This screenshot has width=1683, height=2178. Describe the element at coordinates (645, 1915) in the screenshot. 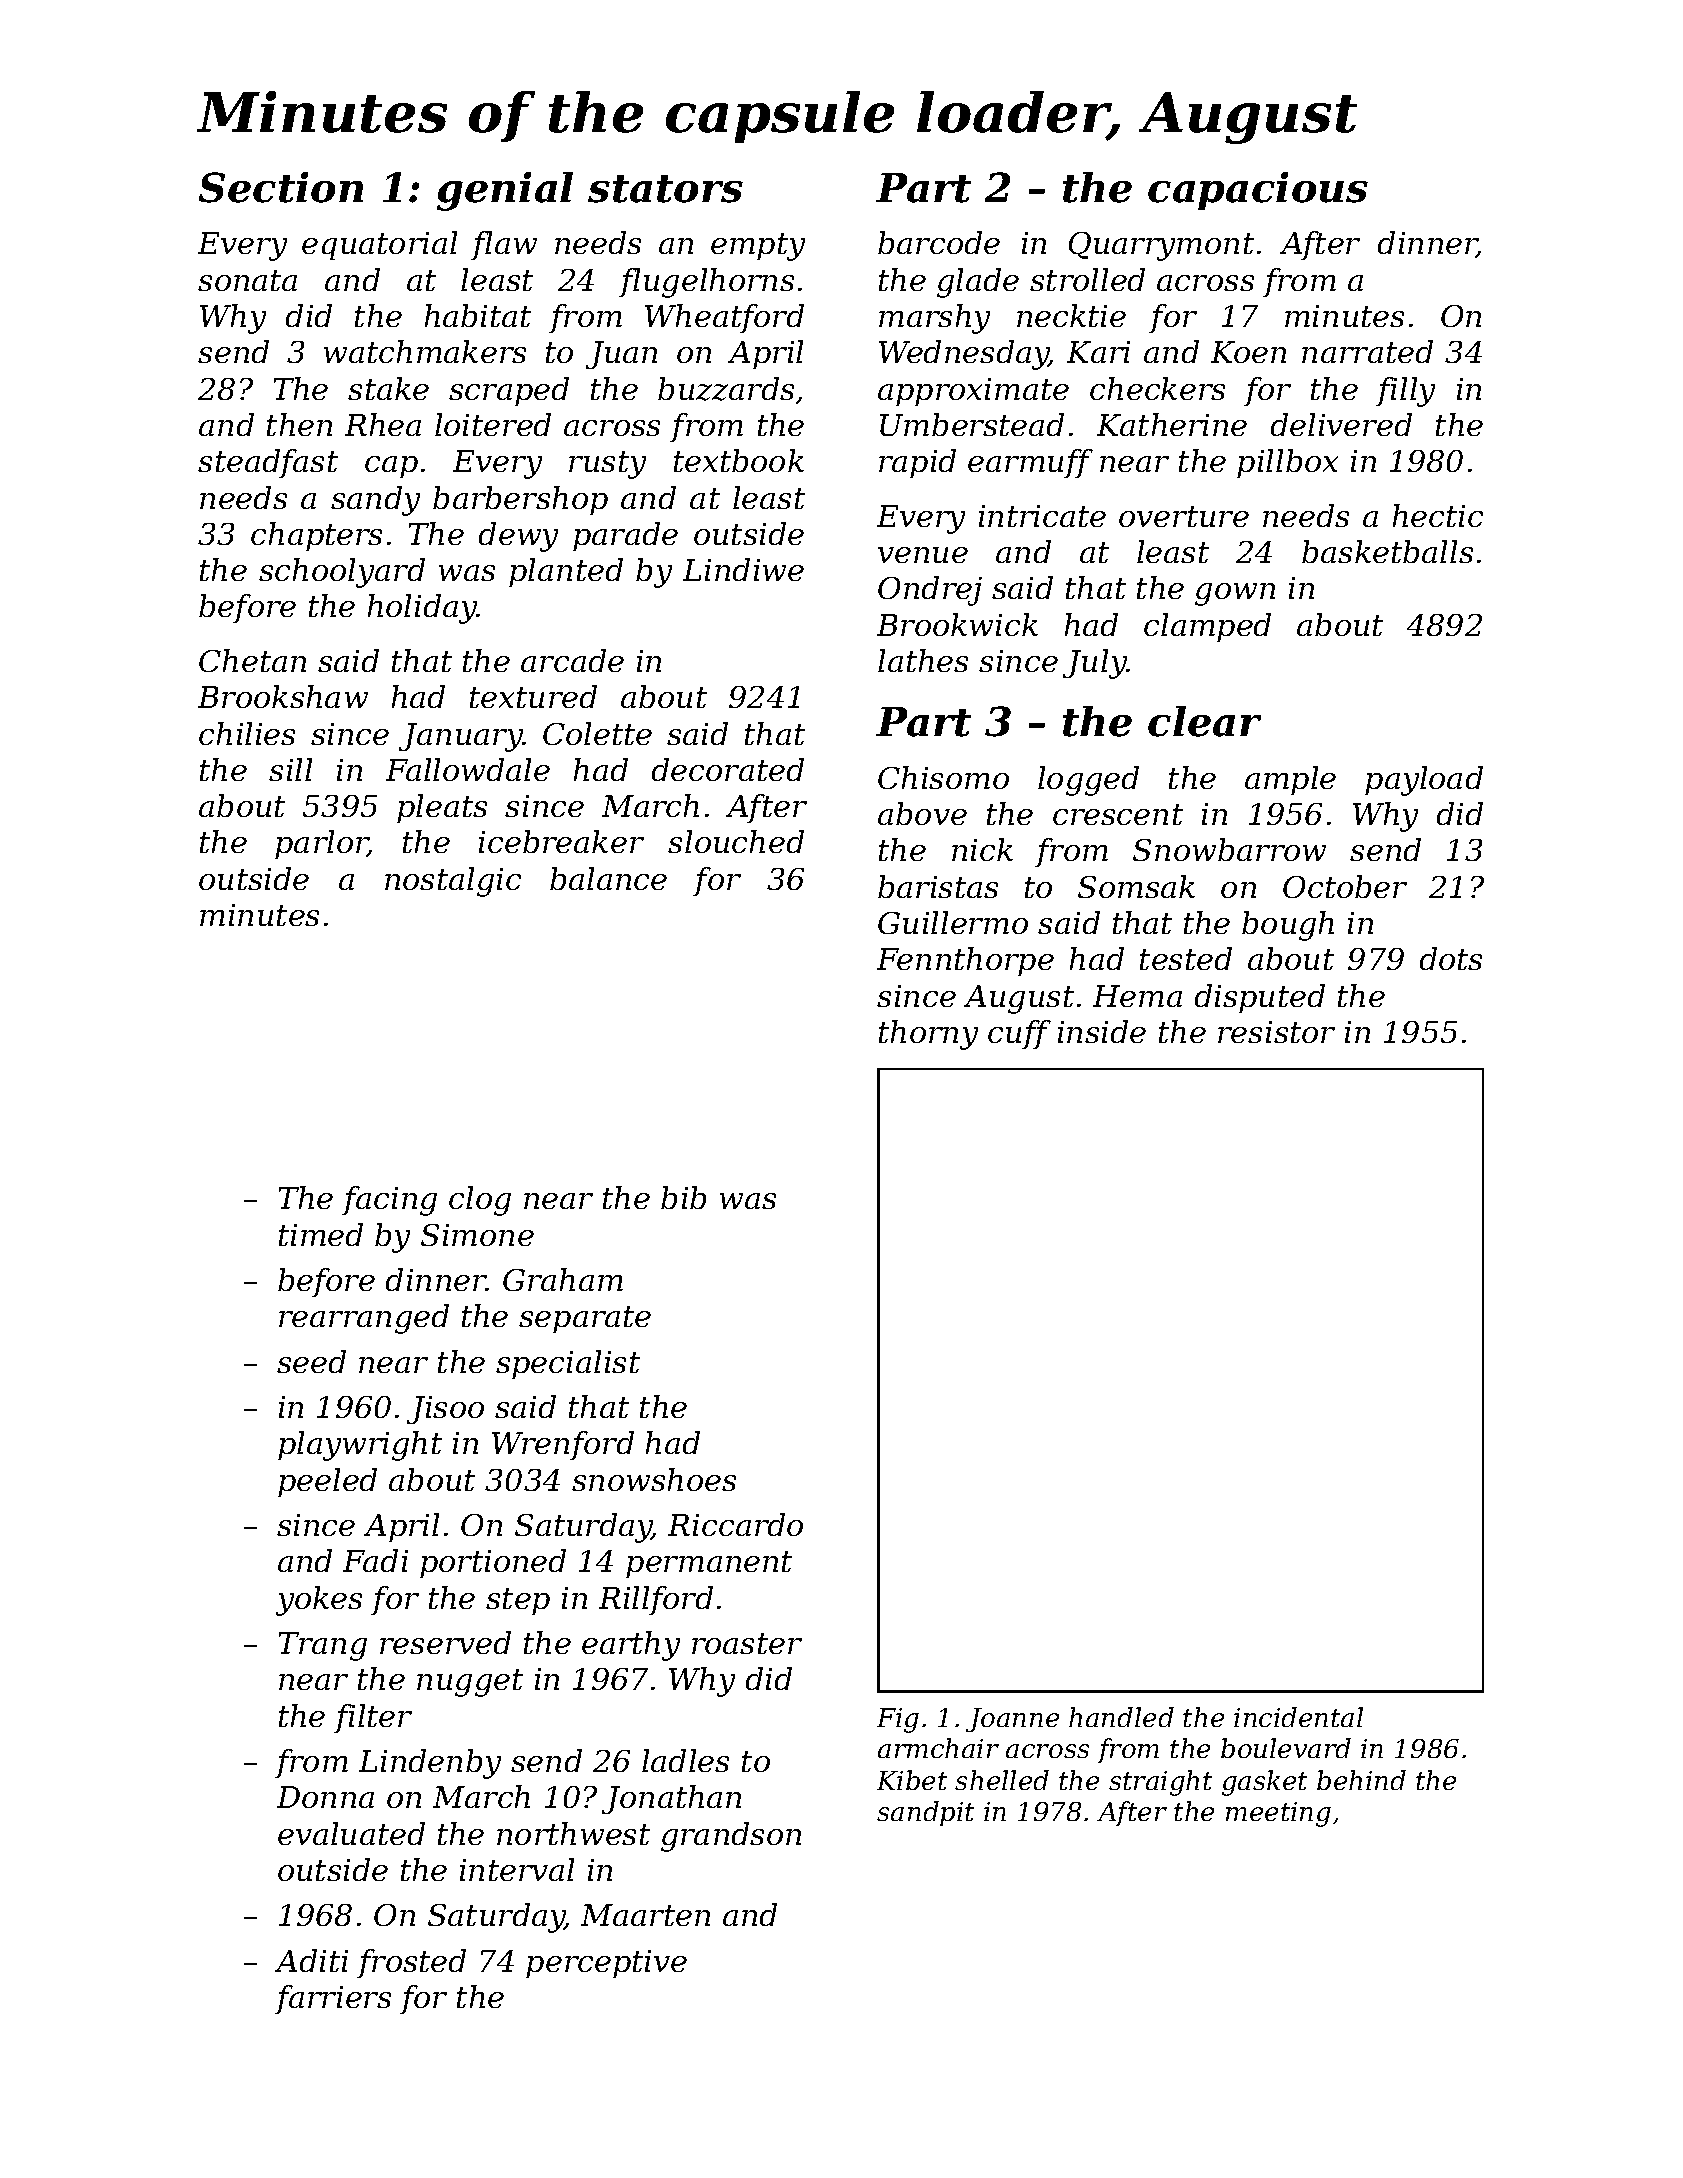

I see `Maarten` at that location.
